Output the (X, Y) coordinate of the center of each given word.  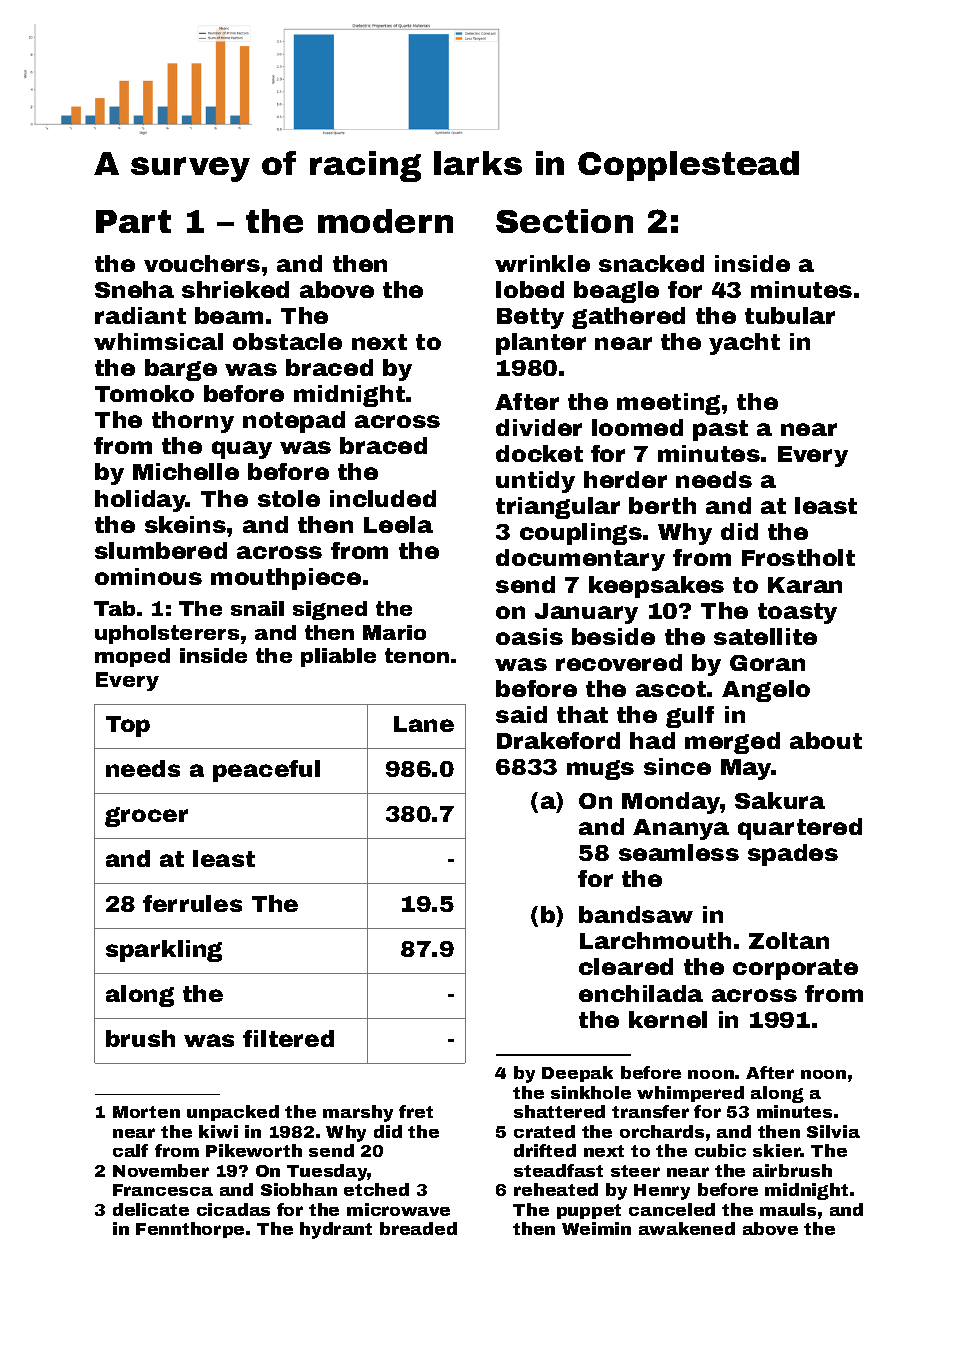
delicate (151, 1209)
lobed (530, 289)
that (582, 714)
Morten (146, 1112)
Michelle (186, 471)
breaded (418, 1228)
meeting (668, 404)
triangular (558, 508)
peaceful (266, 771)
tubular (790, 315)
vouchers (202, 263)
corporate (795, 969)
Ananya (681, 829)
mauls (788, 1209)
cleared (626, 966)
